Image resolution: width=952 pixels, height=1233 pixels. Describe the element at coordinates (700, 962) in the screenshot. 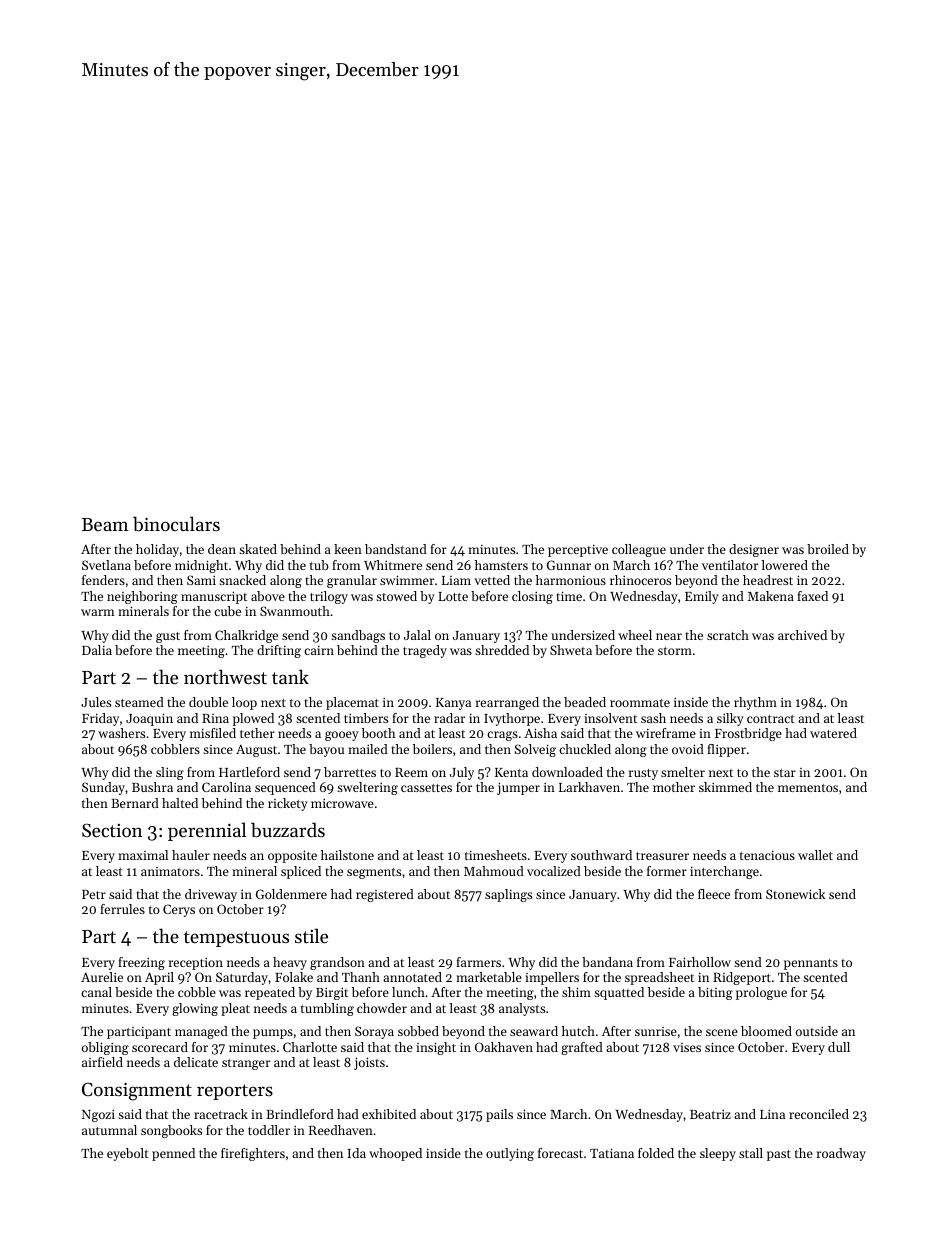

I see `Fairhollow` at that location.
